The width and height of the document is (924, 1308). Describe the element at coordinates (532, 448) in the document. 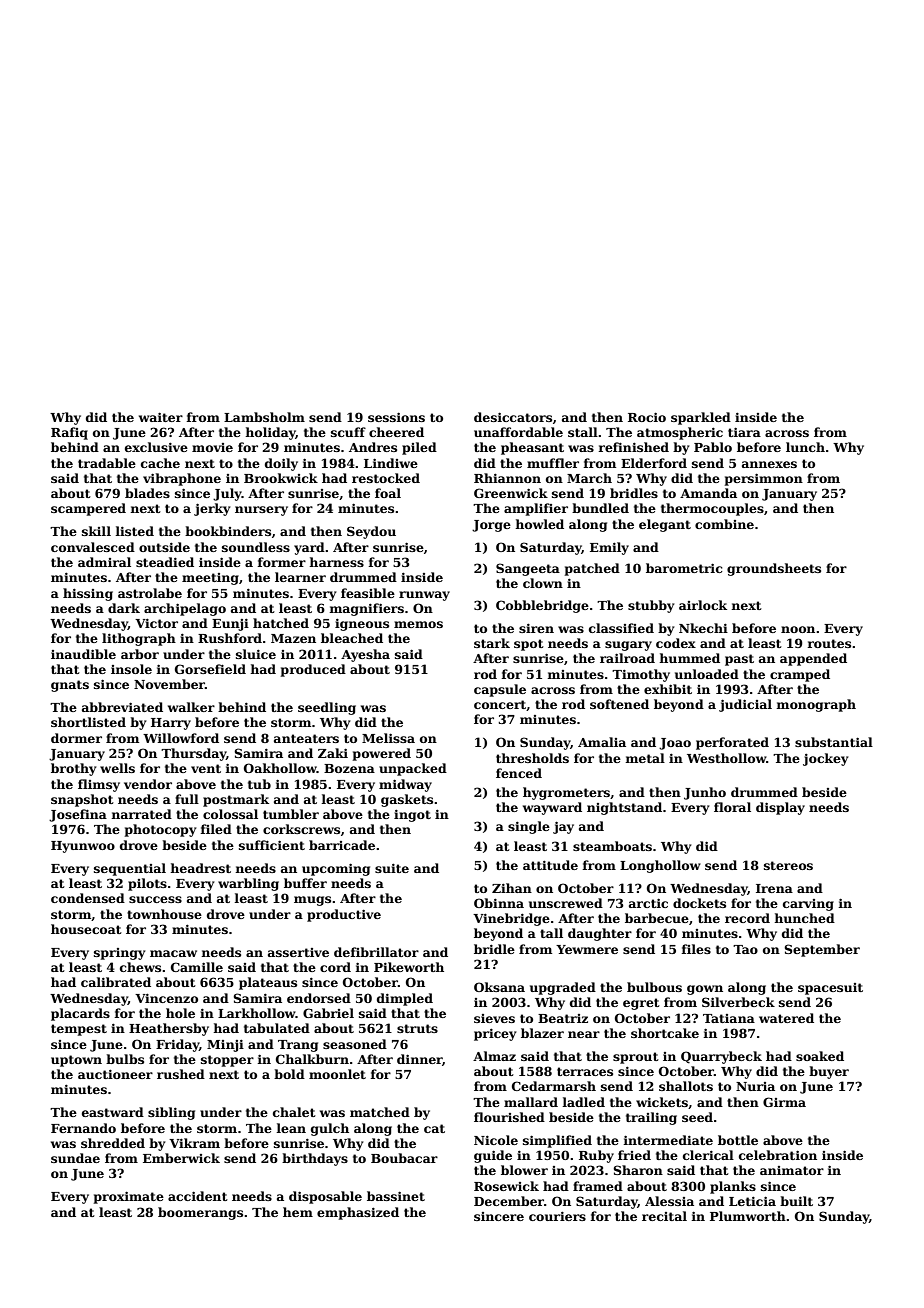

I see `pheasant` at that location.
